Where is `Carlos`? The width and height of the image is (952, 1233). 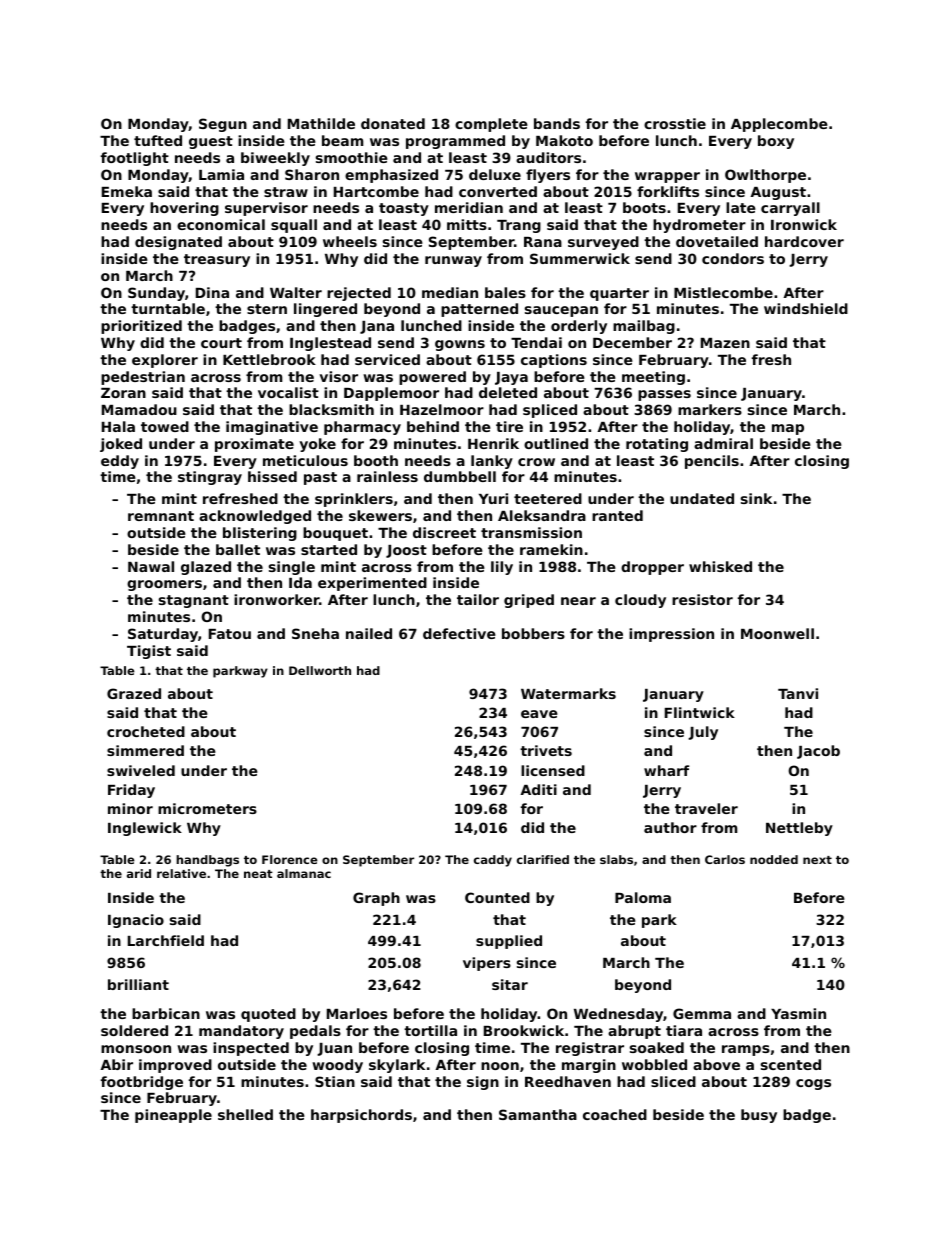 Carlos is located at coordinates (725, 859).
